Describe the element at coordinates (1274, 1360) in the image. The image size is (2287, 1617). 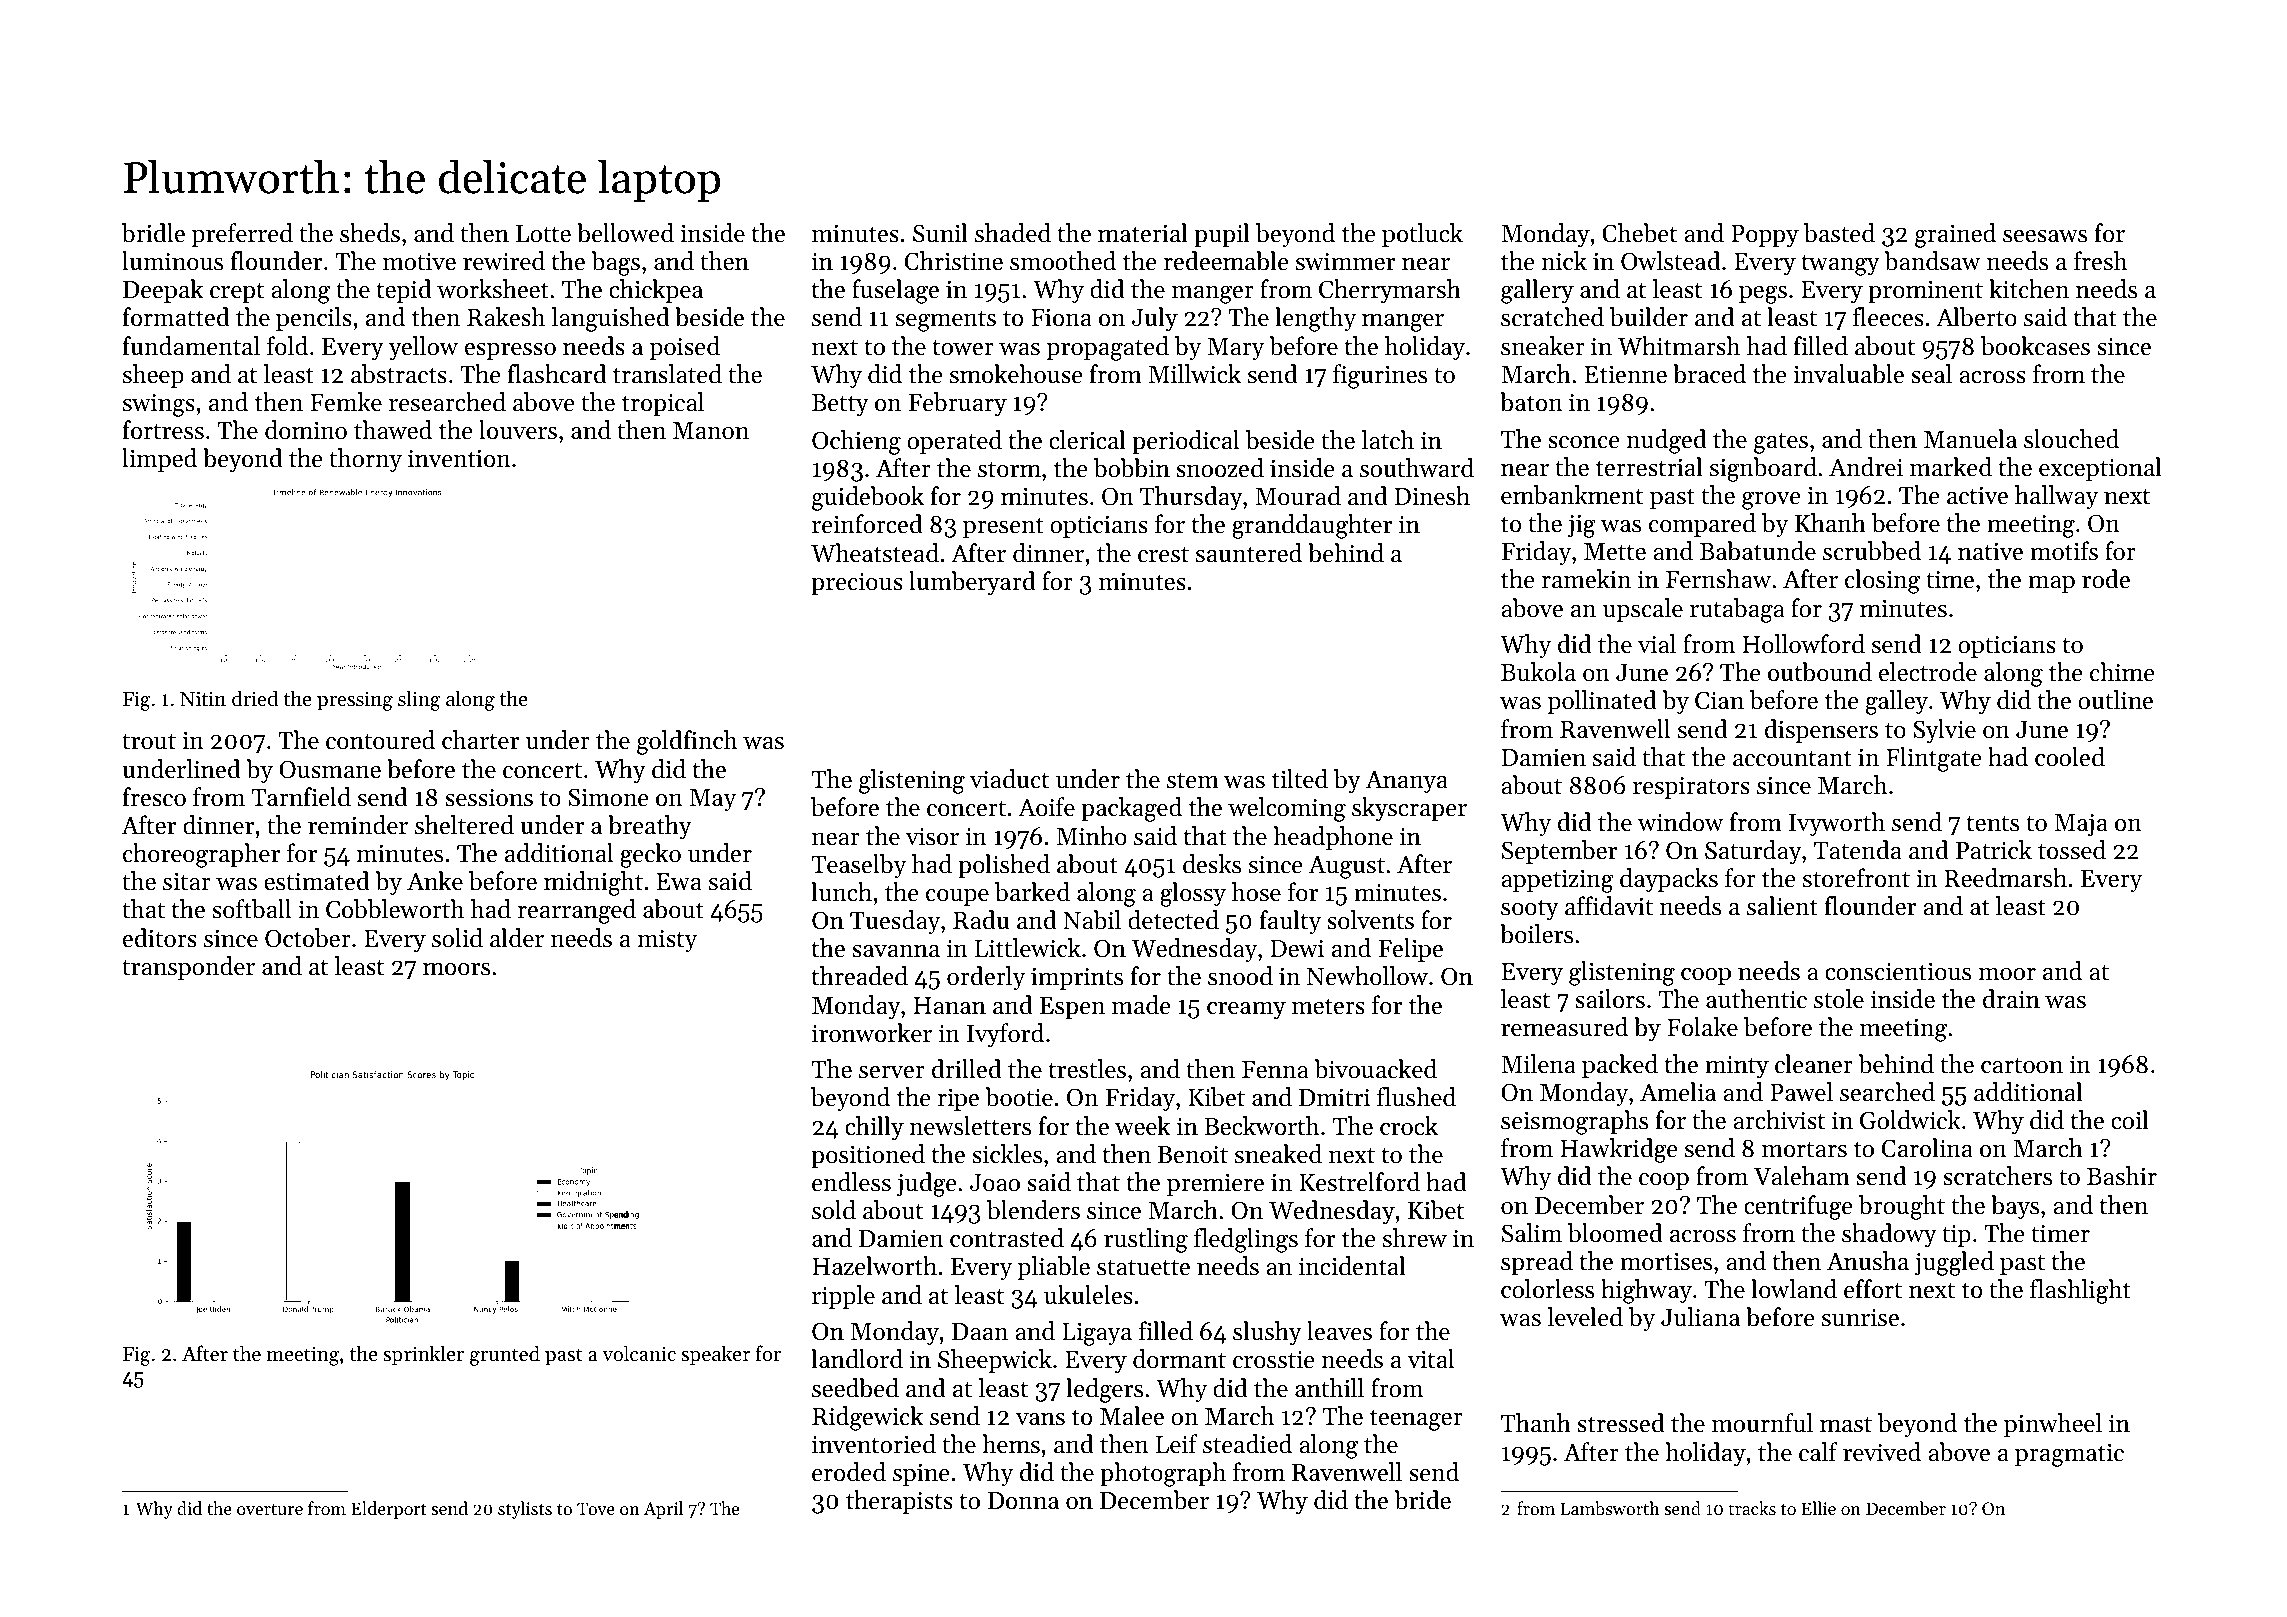
I see `crosstie` at that location.
